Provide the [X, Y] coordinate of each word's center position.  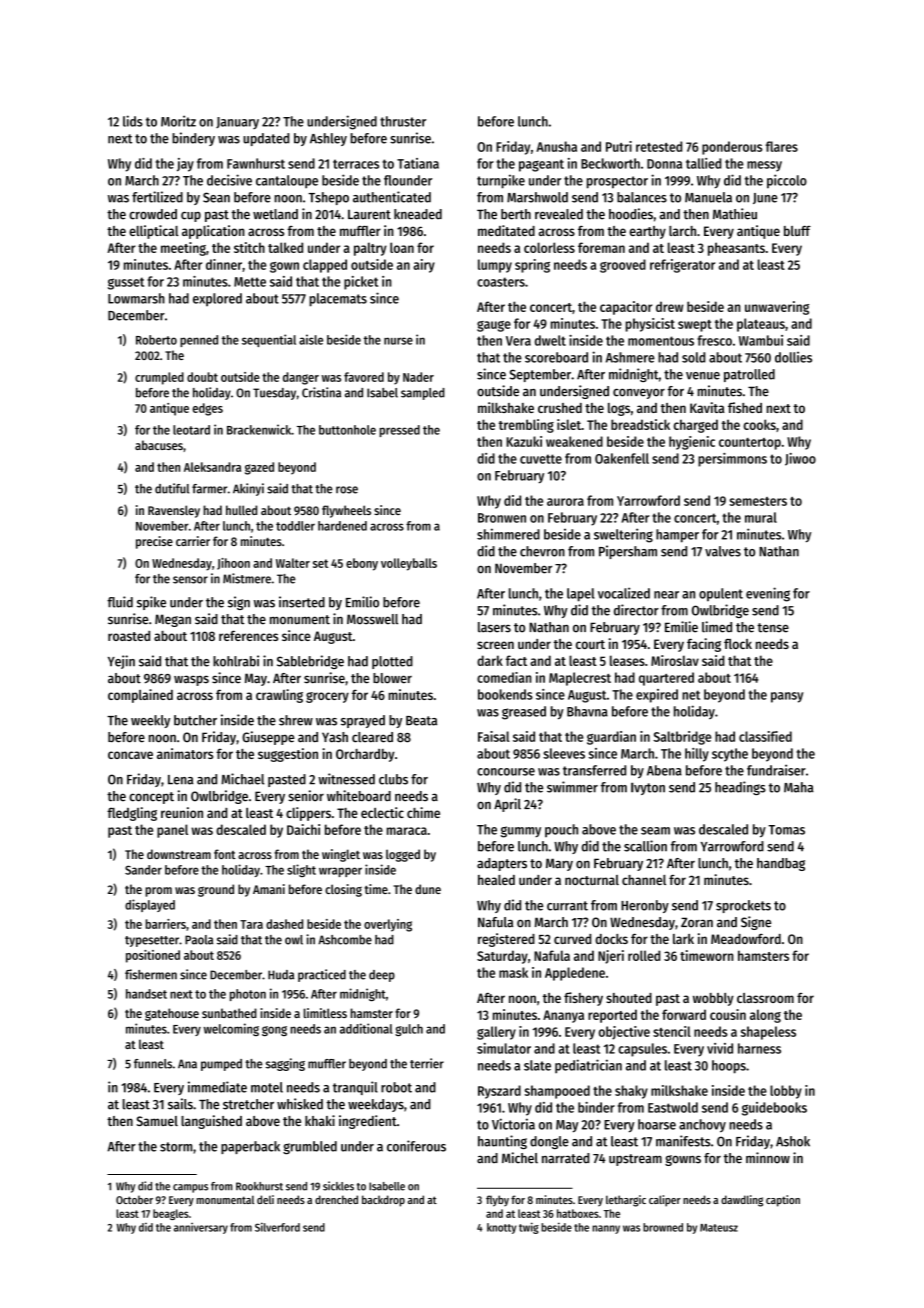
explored [217, 299]
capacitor [626, 308]
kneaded [418, 214]
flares [781, 146]
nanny [606, 1229]
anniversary [201, 1228]
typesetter [152, 941]
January [237, 123]
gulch [409, 1030]
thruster [403, 121]
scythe [730, 755]
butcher [195, 720]
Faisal [494, 736]
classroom [765, 998]
